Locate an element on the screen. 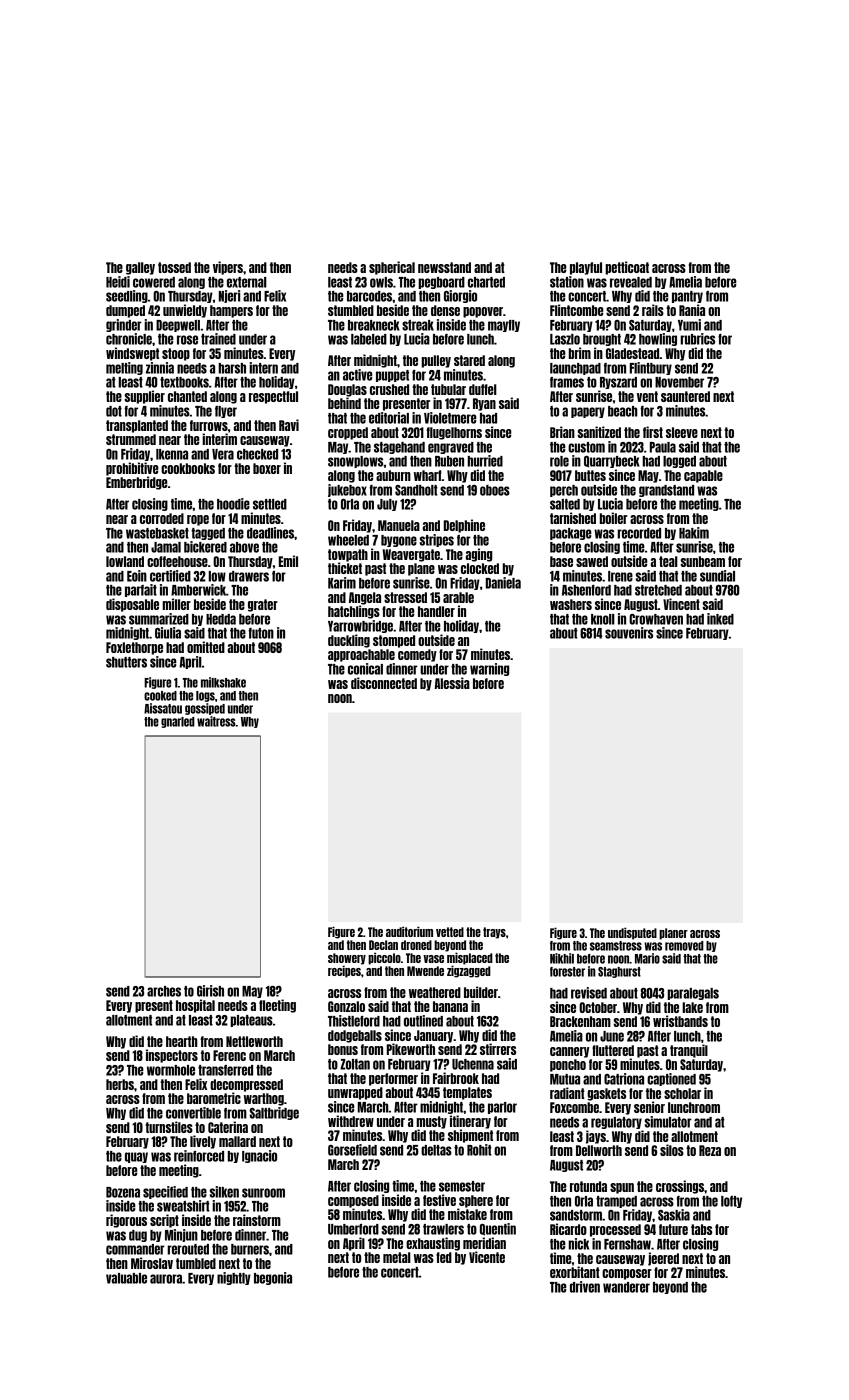  external is located at coordinates (247, 282).
